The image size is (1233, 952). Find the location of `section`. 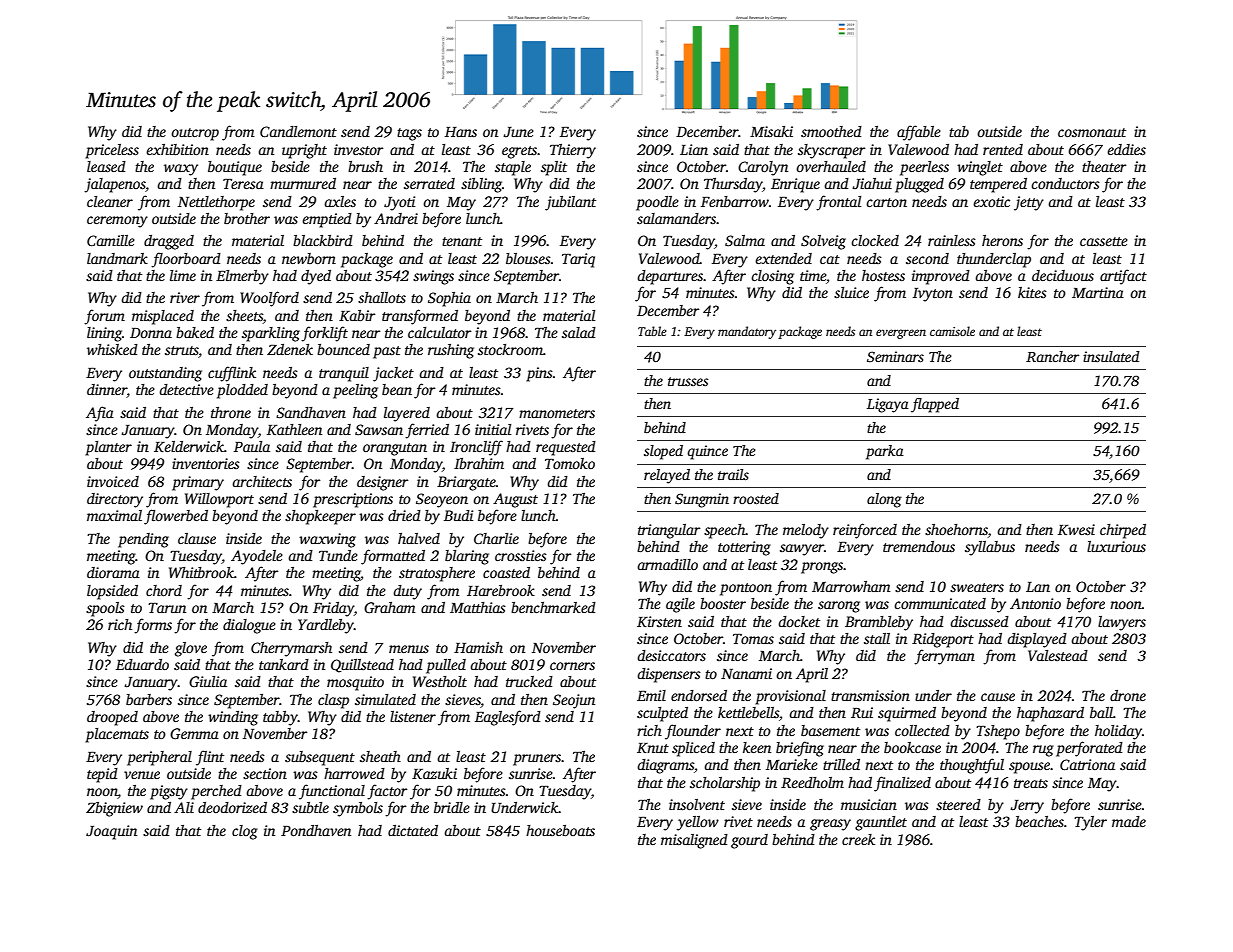

section is located at coordinates (265, 773).
